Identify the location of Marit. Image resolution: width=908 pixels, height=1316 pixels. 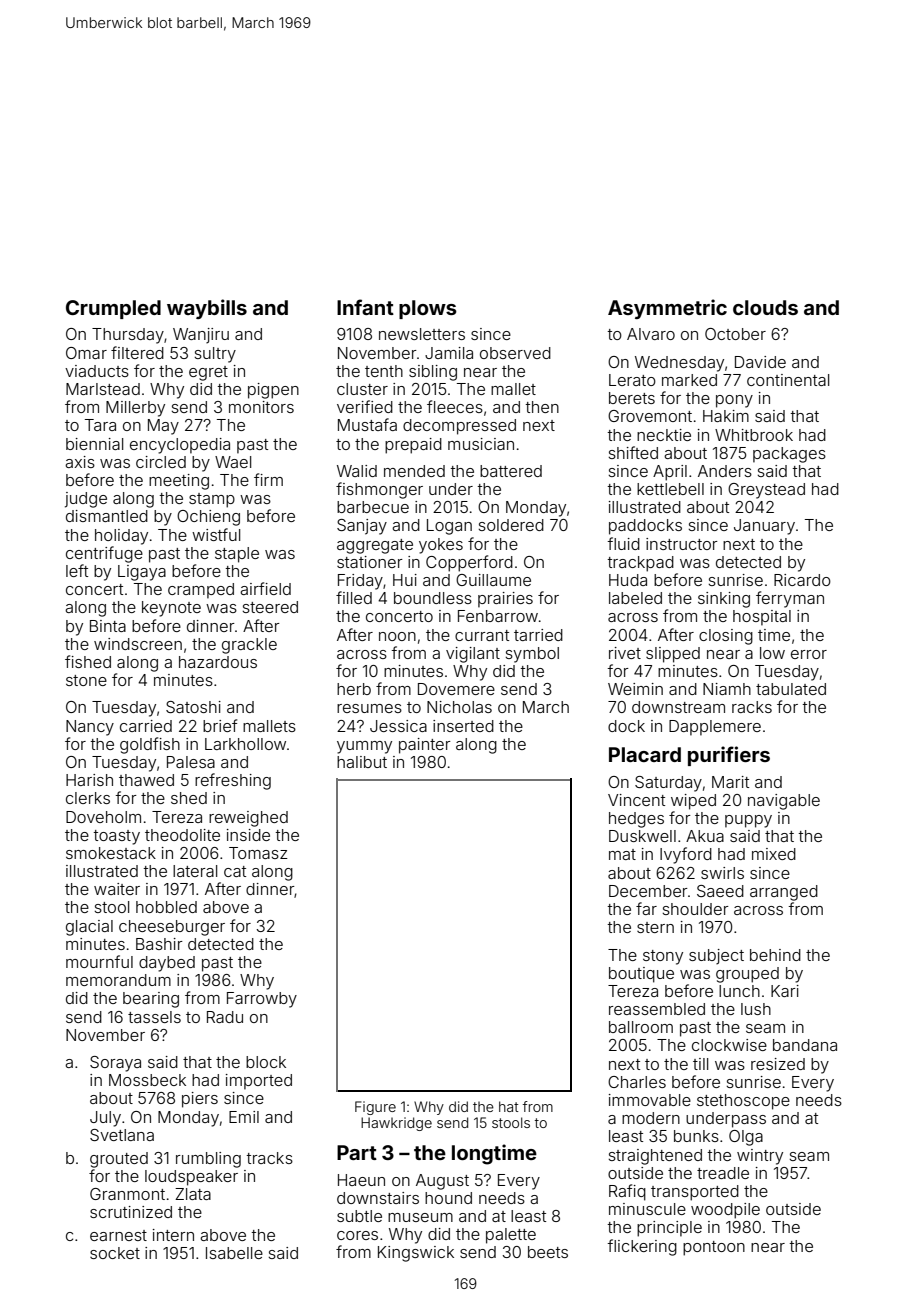
(730, 782).
